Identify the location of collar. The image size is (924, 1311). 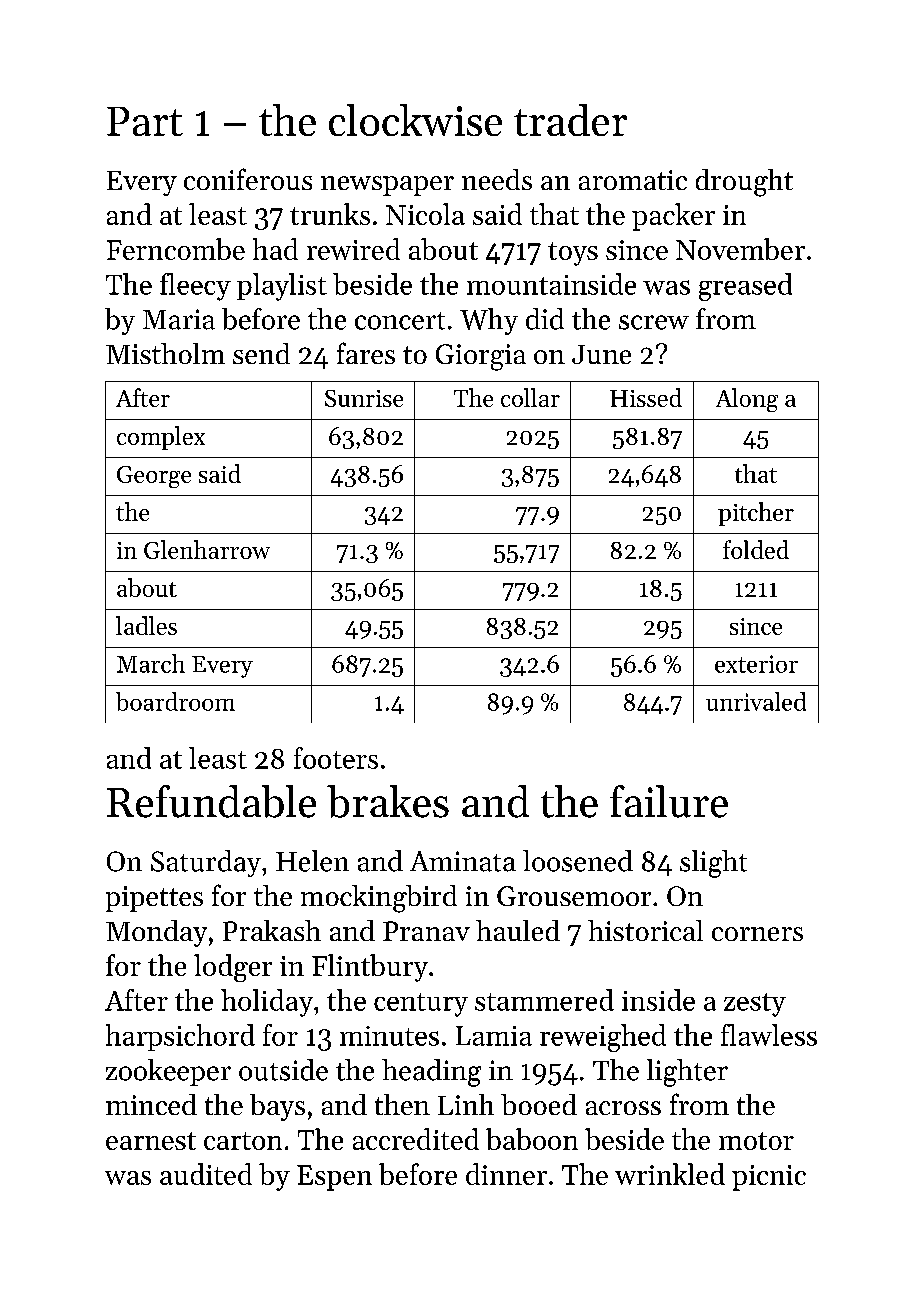
(530, 397).
